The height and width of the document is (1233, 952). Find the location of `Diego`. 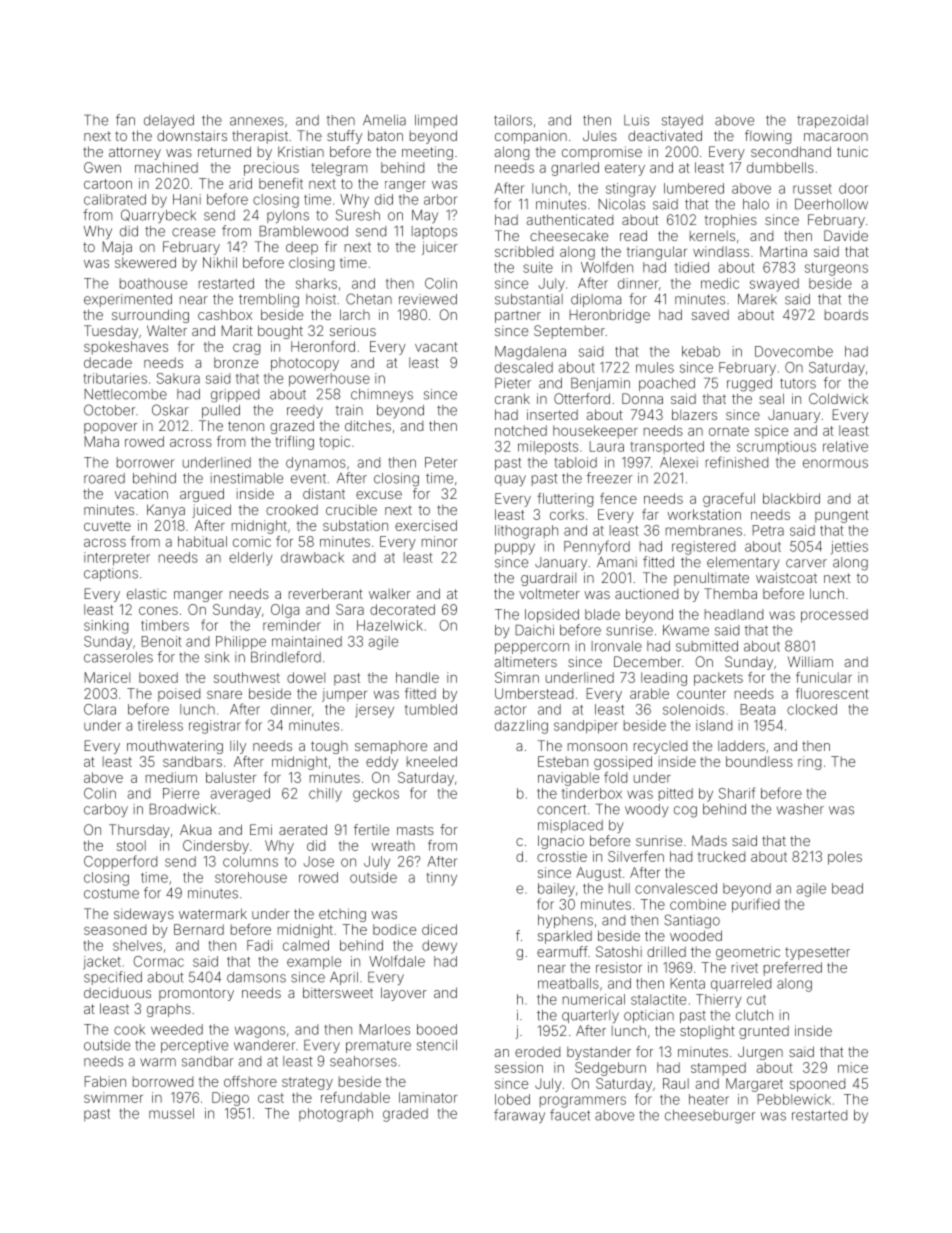

Diego is located at coordinates (230, 1099).
